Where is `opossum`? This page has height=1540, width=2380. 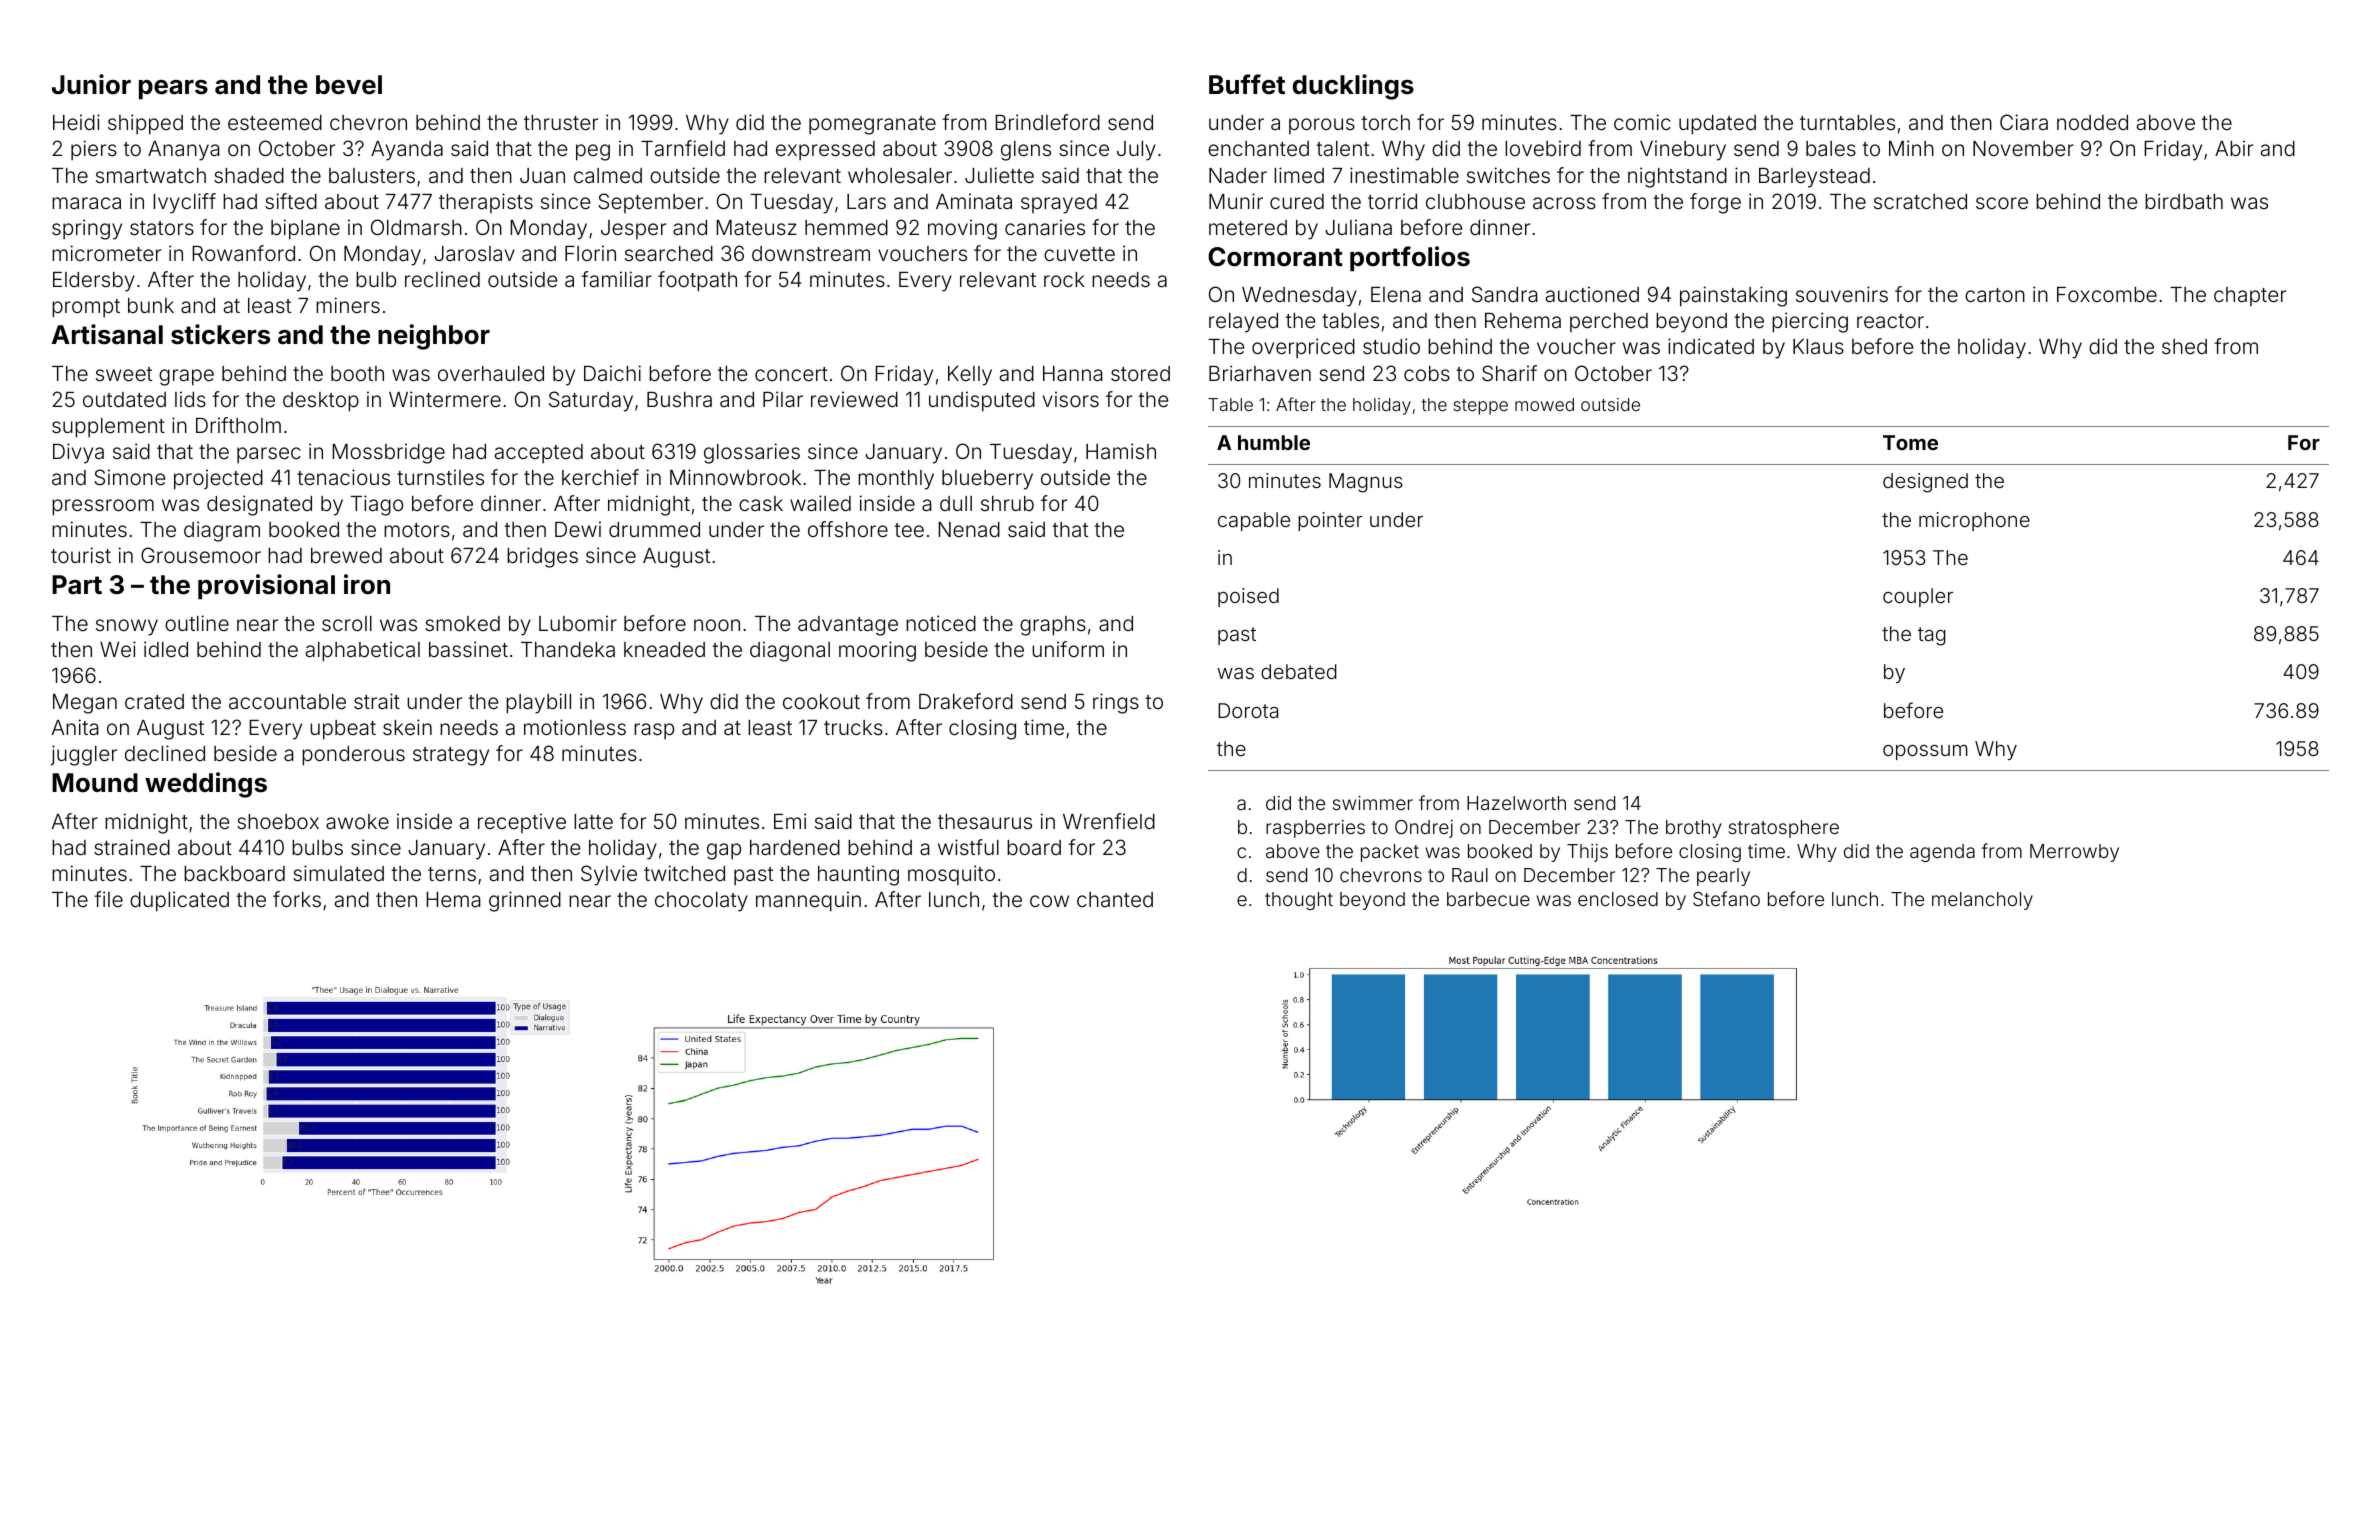
opossum is located at coordinates (1925, 752).
